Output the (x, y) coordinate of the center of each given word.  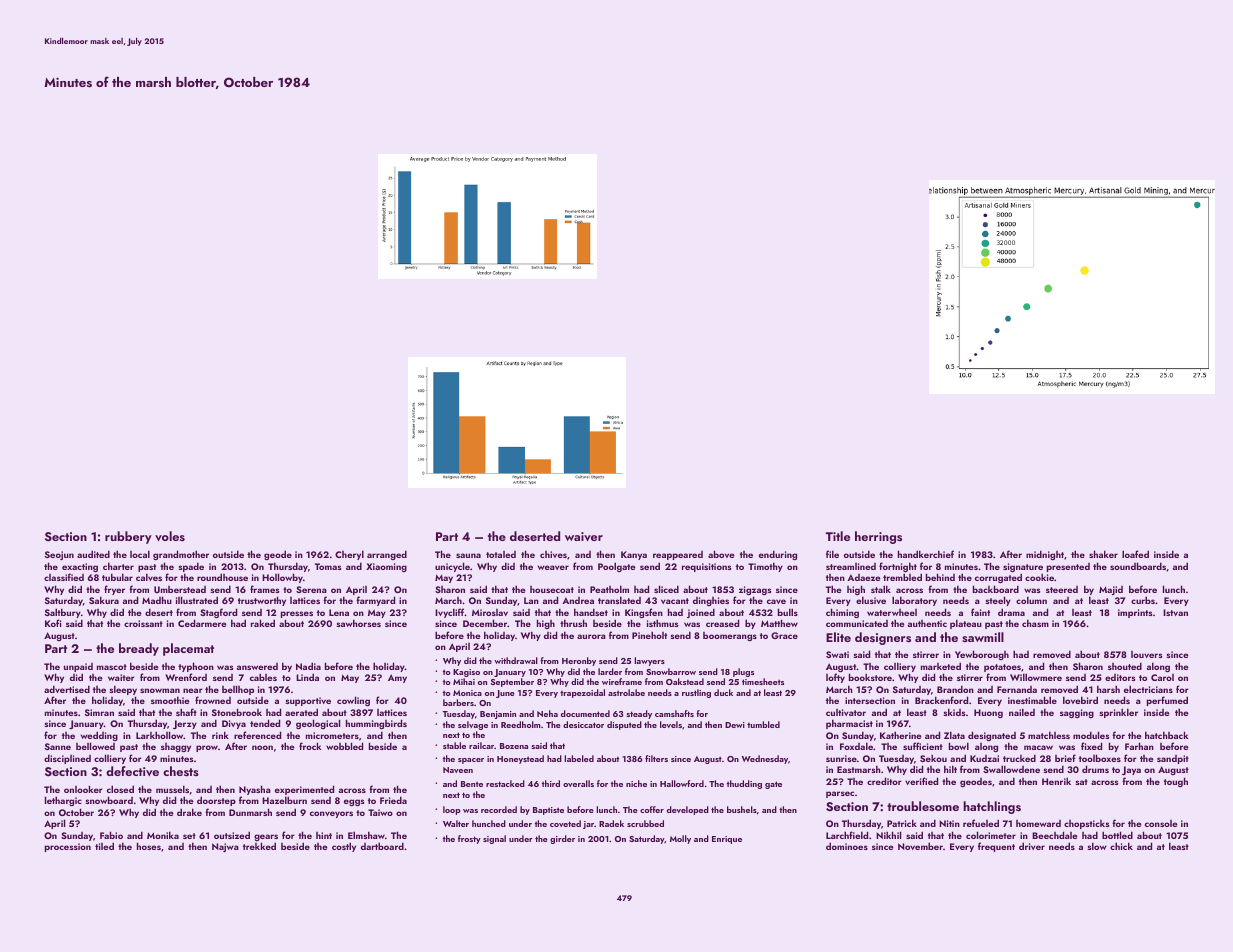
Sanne (58, 746)
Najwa (225, 847)
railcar (482, 745)
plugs (743, 672)
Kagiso (466, 673)
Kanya (634, 555)
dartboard (382, 846)
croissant (143, 623)
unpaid (78, 667)
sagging (1077, 713)
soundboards (1138, 566)
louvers (1146, 654)
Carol (1162, 677)
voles (170, 536)
